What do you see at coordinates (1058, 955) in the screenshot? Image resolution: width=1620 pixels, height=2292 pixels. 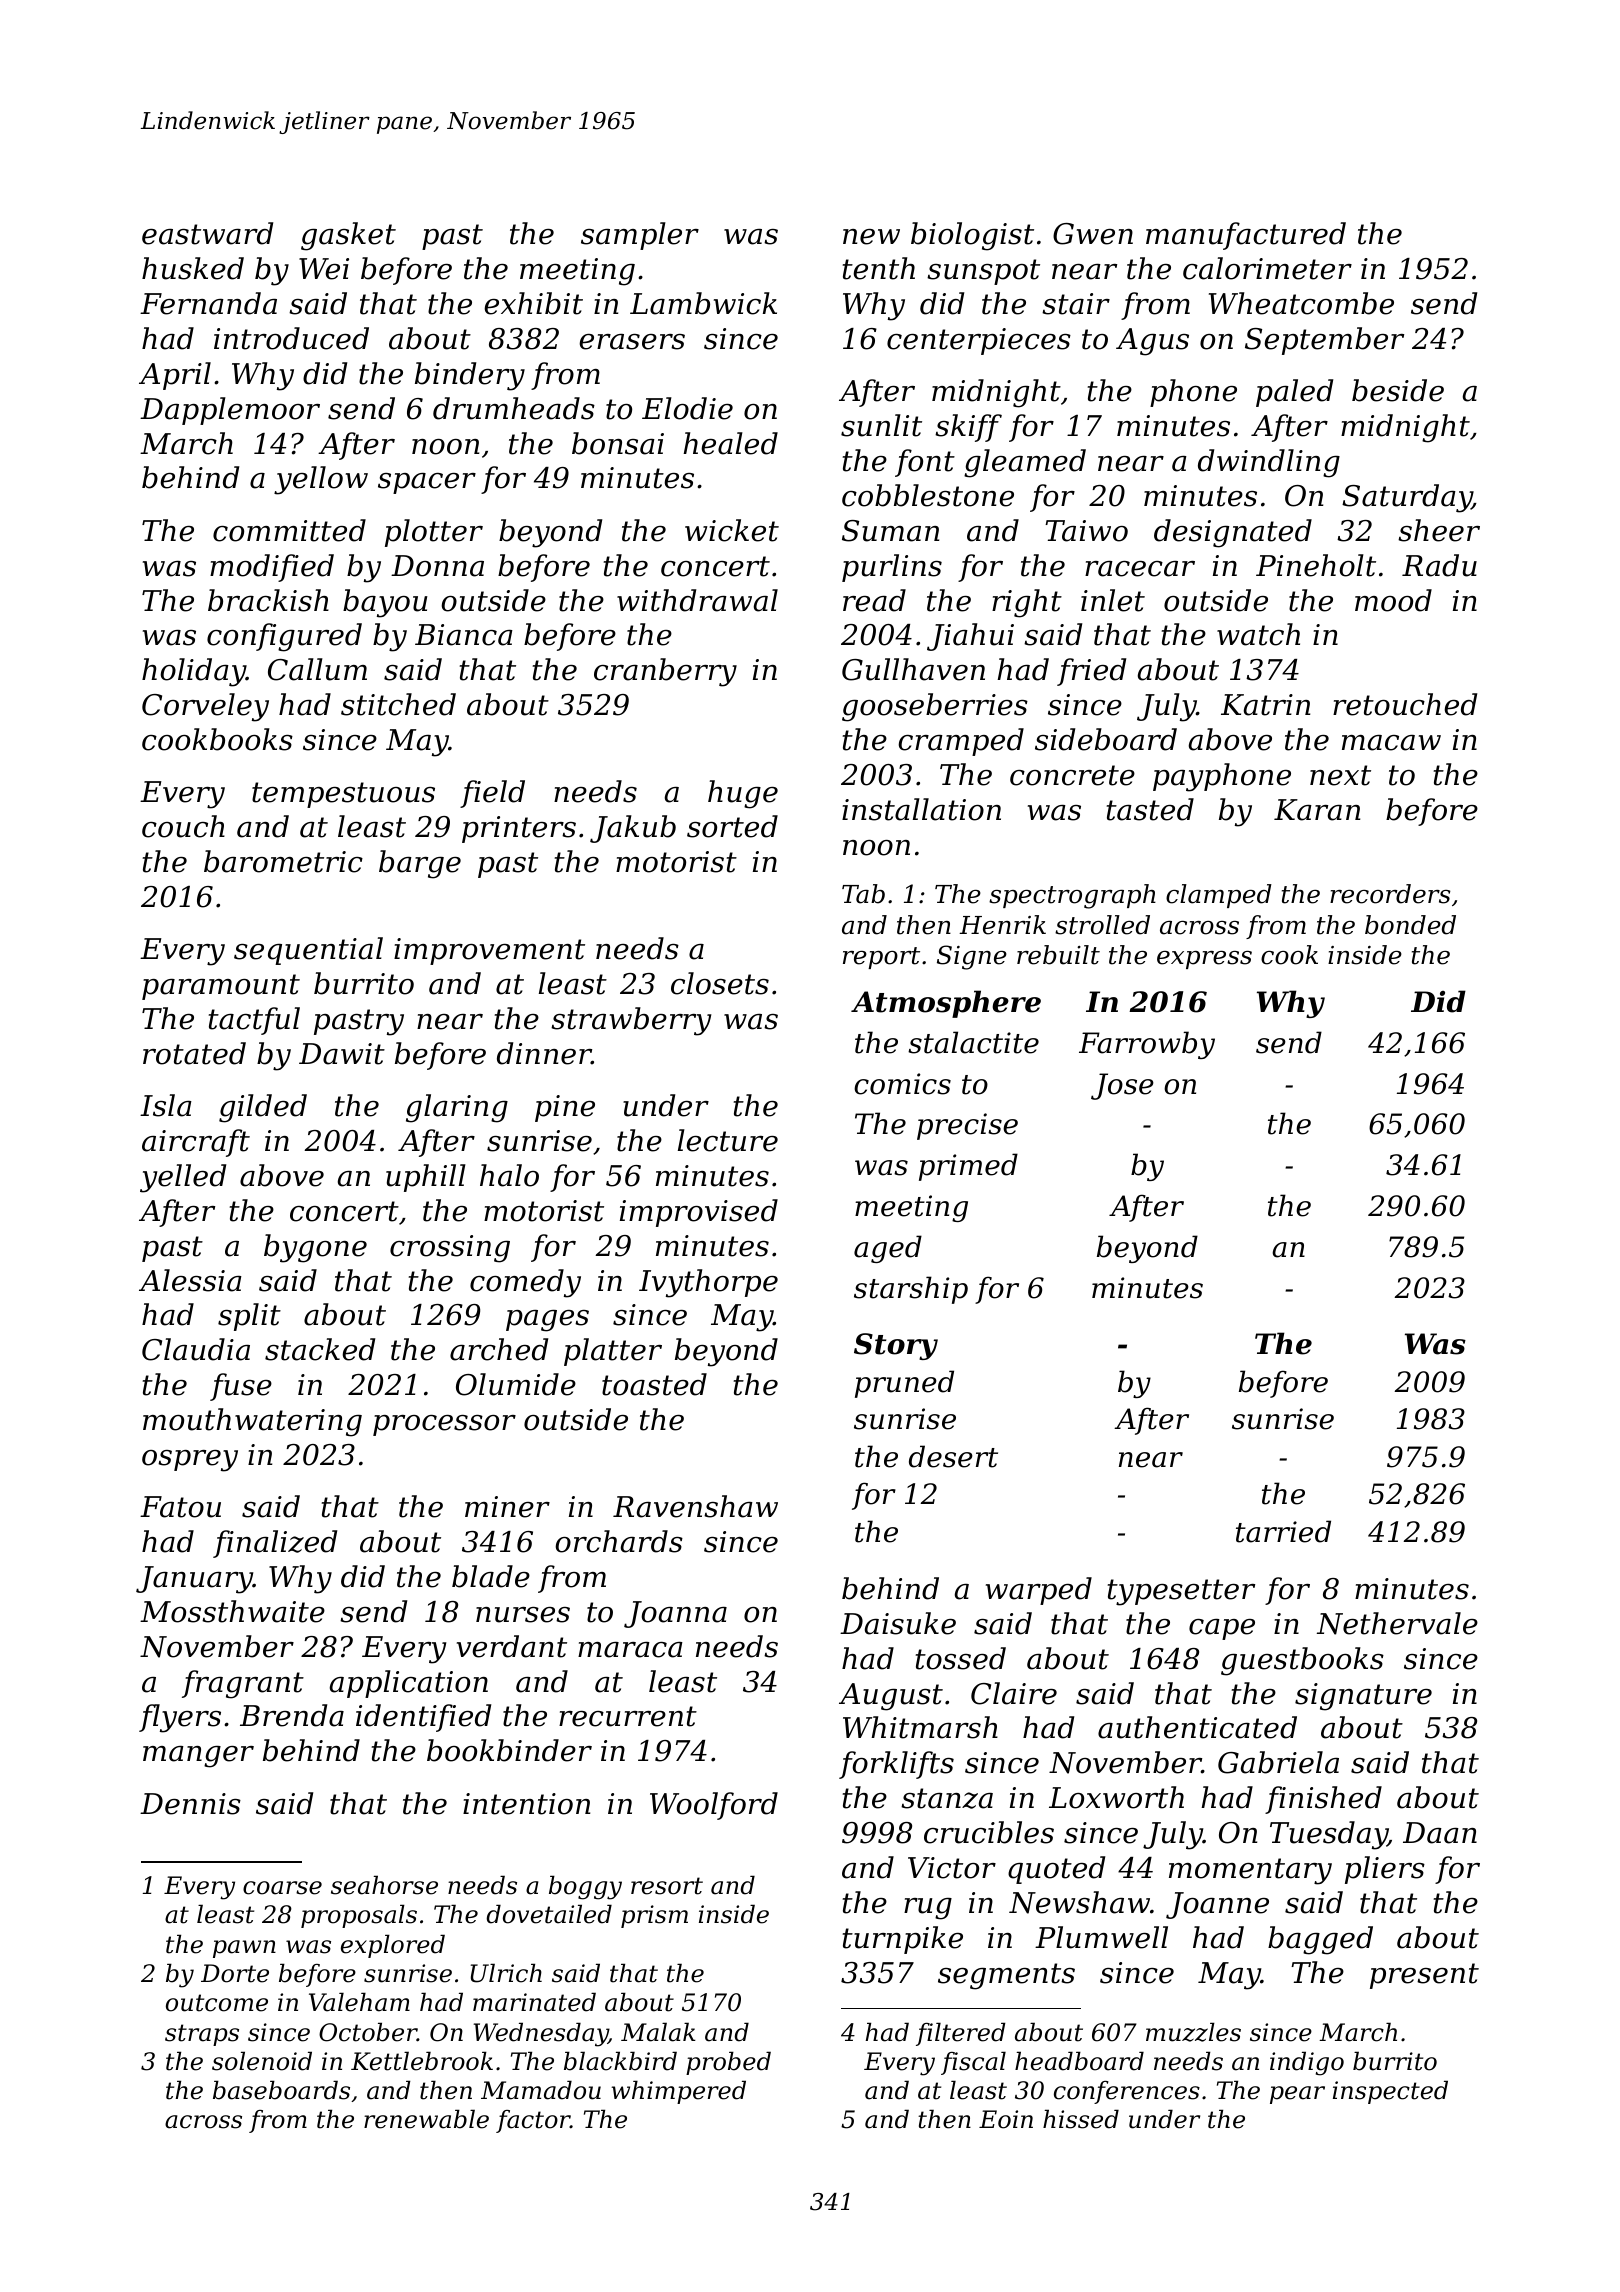 I see `rebuilt` at bounding box center [1058, 955].
